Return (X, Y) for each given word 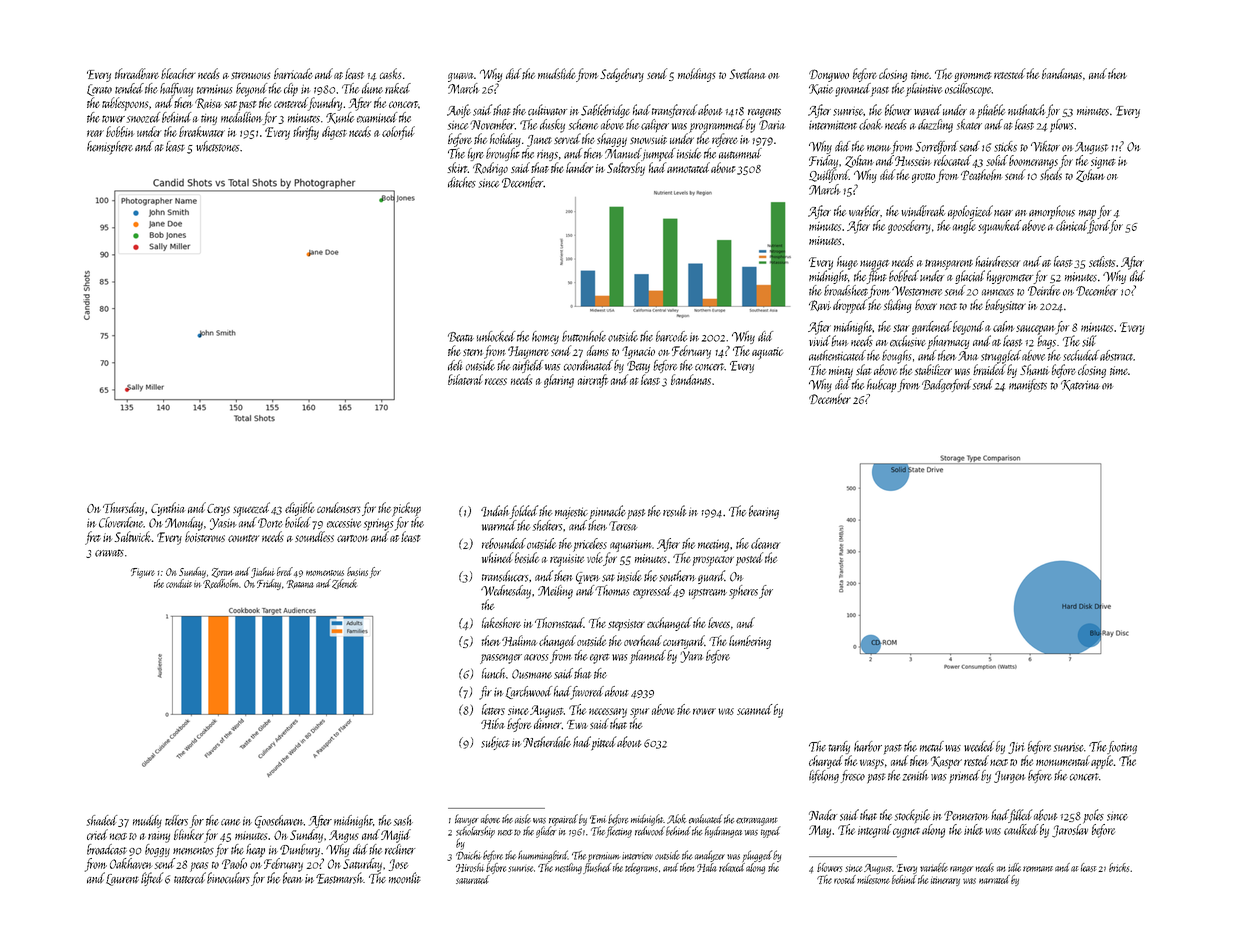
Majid (396, 836)
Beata (461, 337)
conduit (179, 583)
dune (372, 88)
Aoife (459, 111)
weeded (979, 746)
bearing (764, 512)
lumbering (750, 642)
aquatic (767, 353)
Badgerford (946, 385)
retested (1009, 73)
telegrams (641, 868)
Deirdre (1044, 290)
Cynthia (168, 509)
